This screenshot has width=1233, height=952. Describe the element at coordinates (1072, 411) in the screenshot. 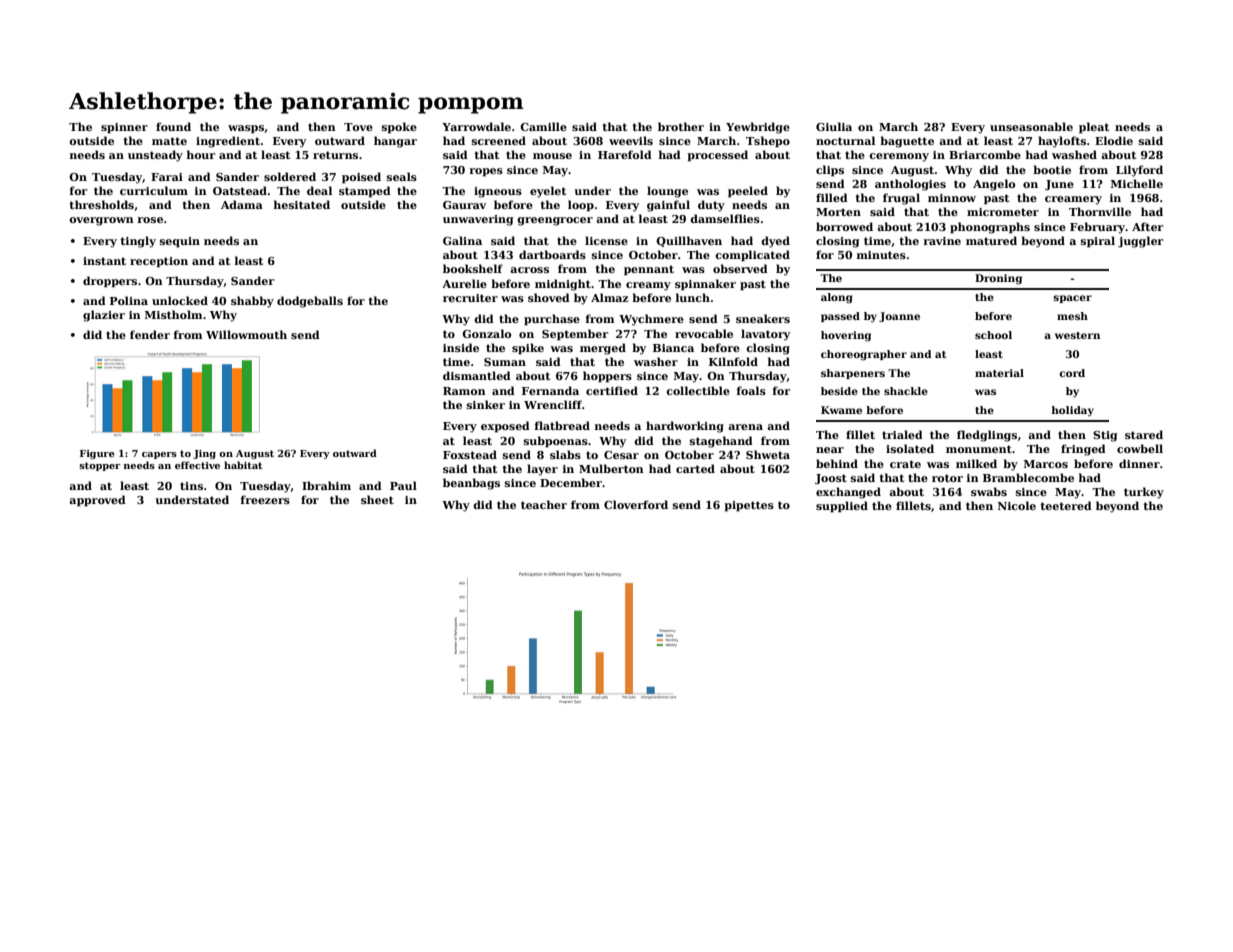

I see `holiday` at that location.
